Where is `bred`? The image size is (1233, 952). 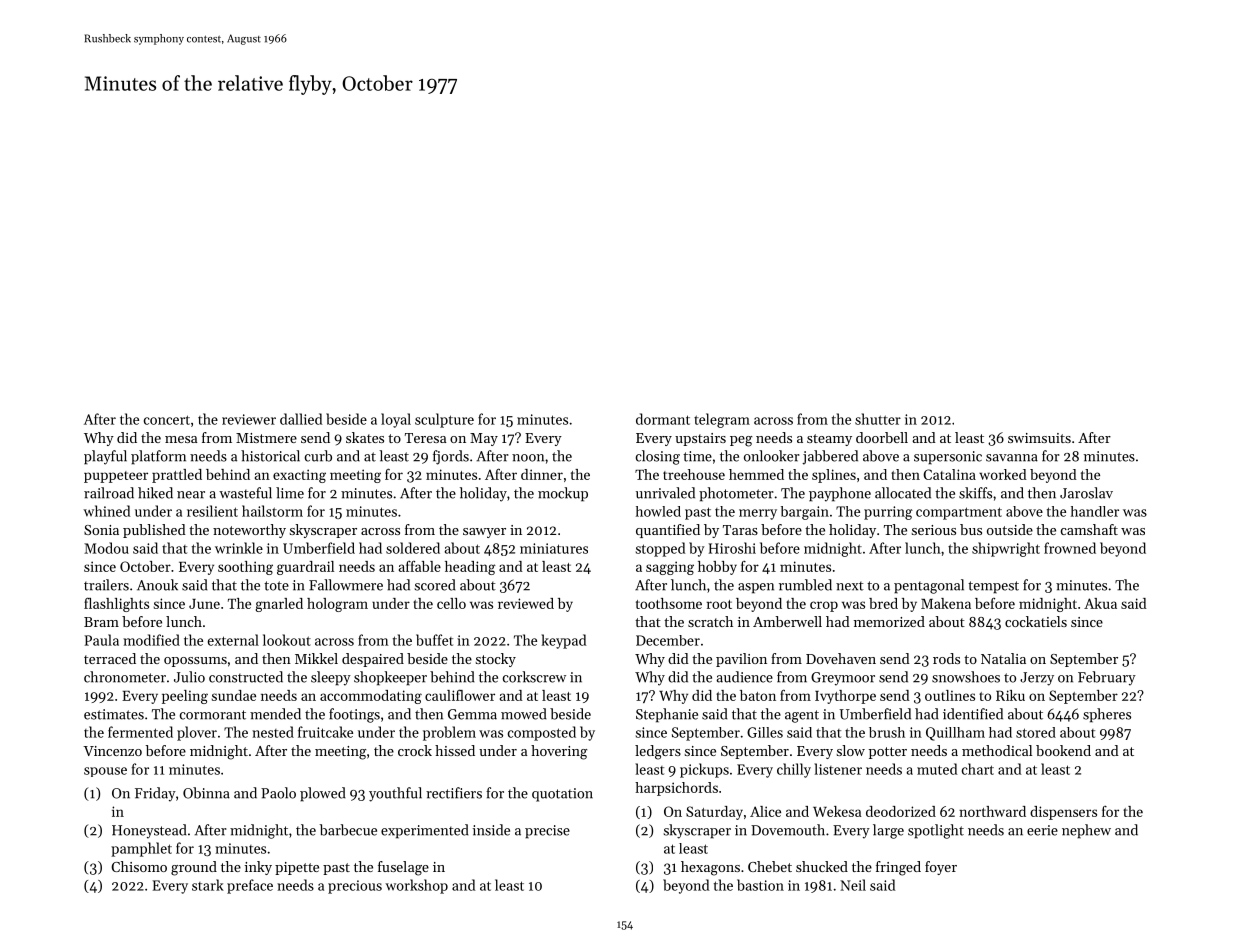 bred is located at coordinates (883, 603).
